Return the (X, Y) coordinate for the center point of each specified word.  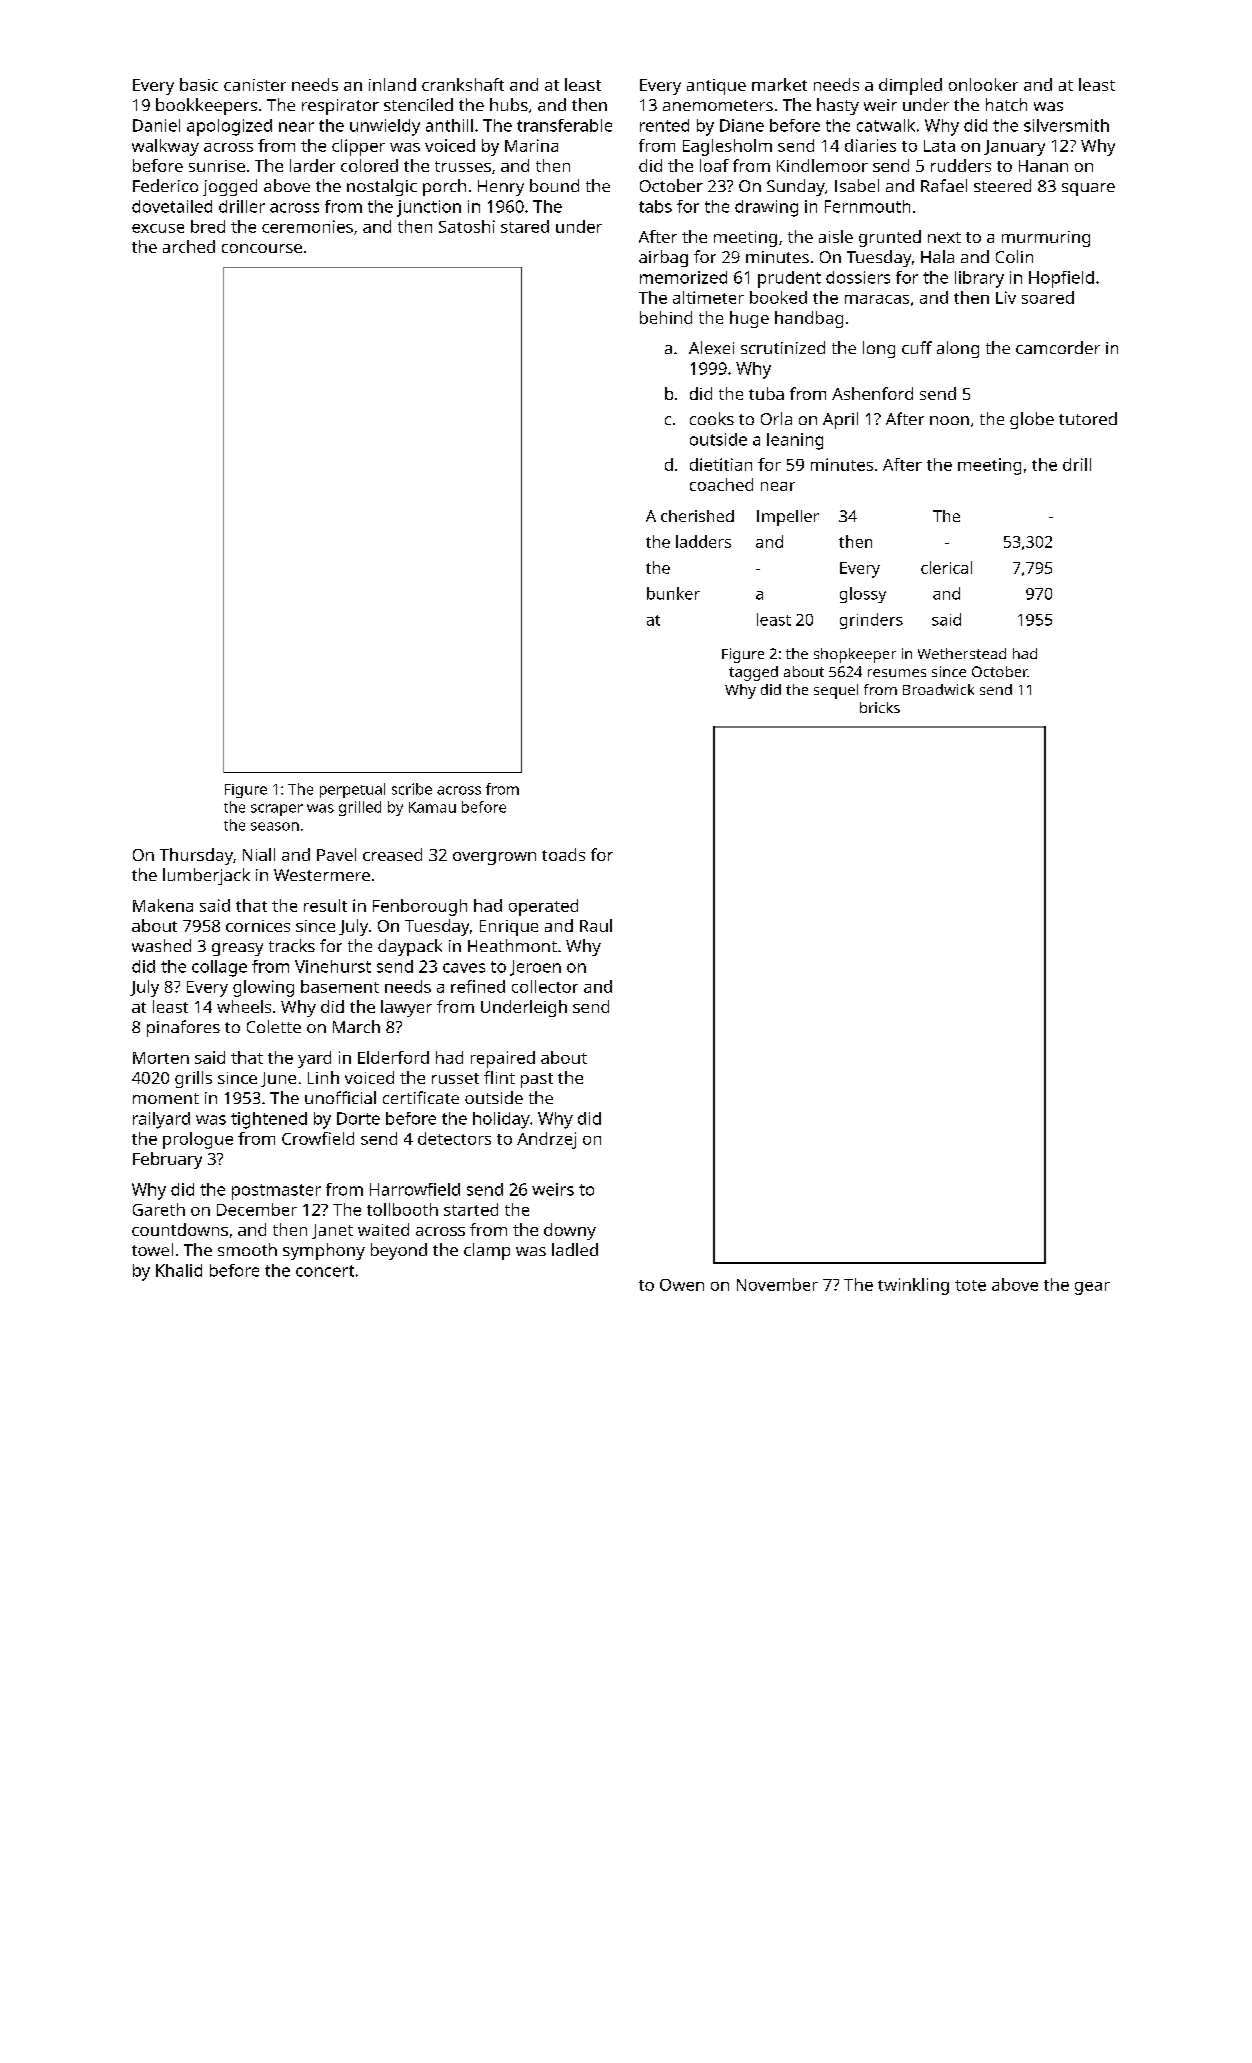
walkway (165, 147)
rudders (961, 165)
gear (1092, 1288)
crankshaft (463, 84)
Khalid (179, 1270)
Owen (682, 1285)
